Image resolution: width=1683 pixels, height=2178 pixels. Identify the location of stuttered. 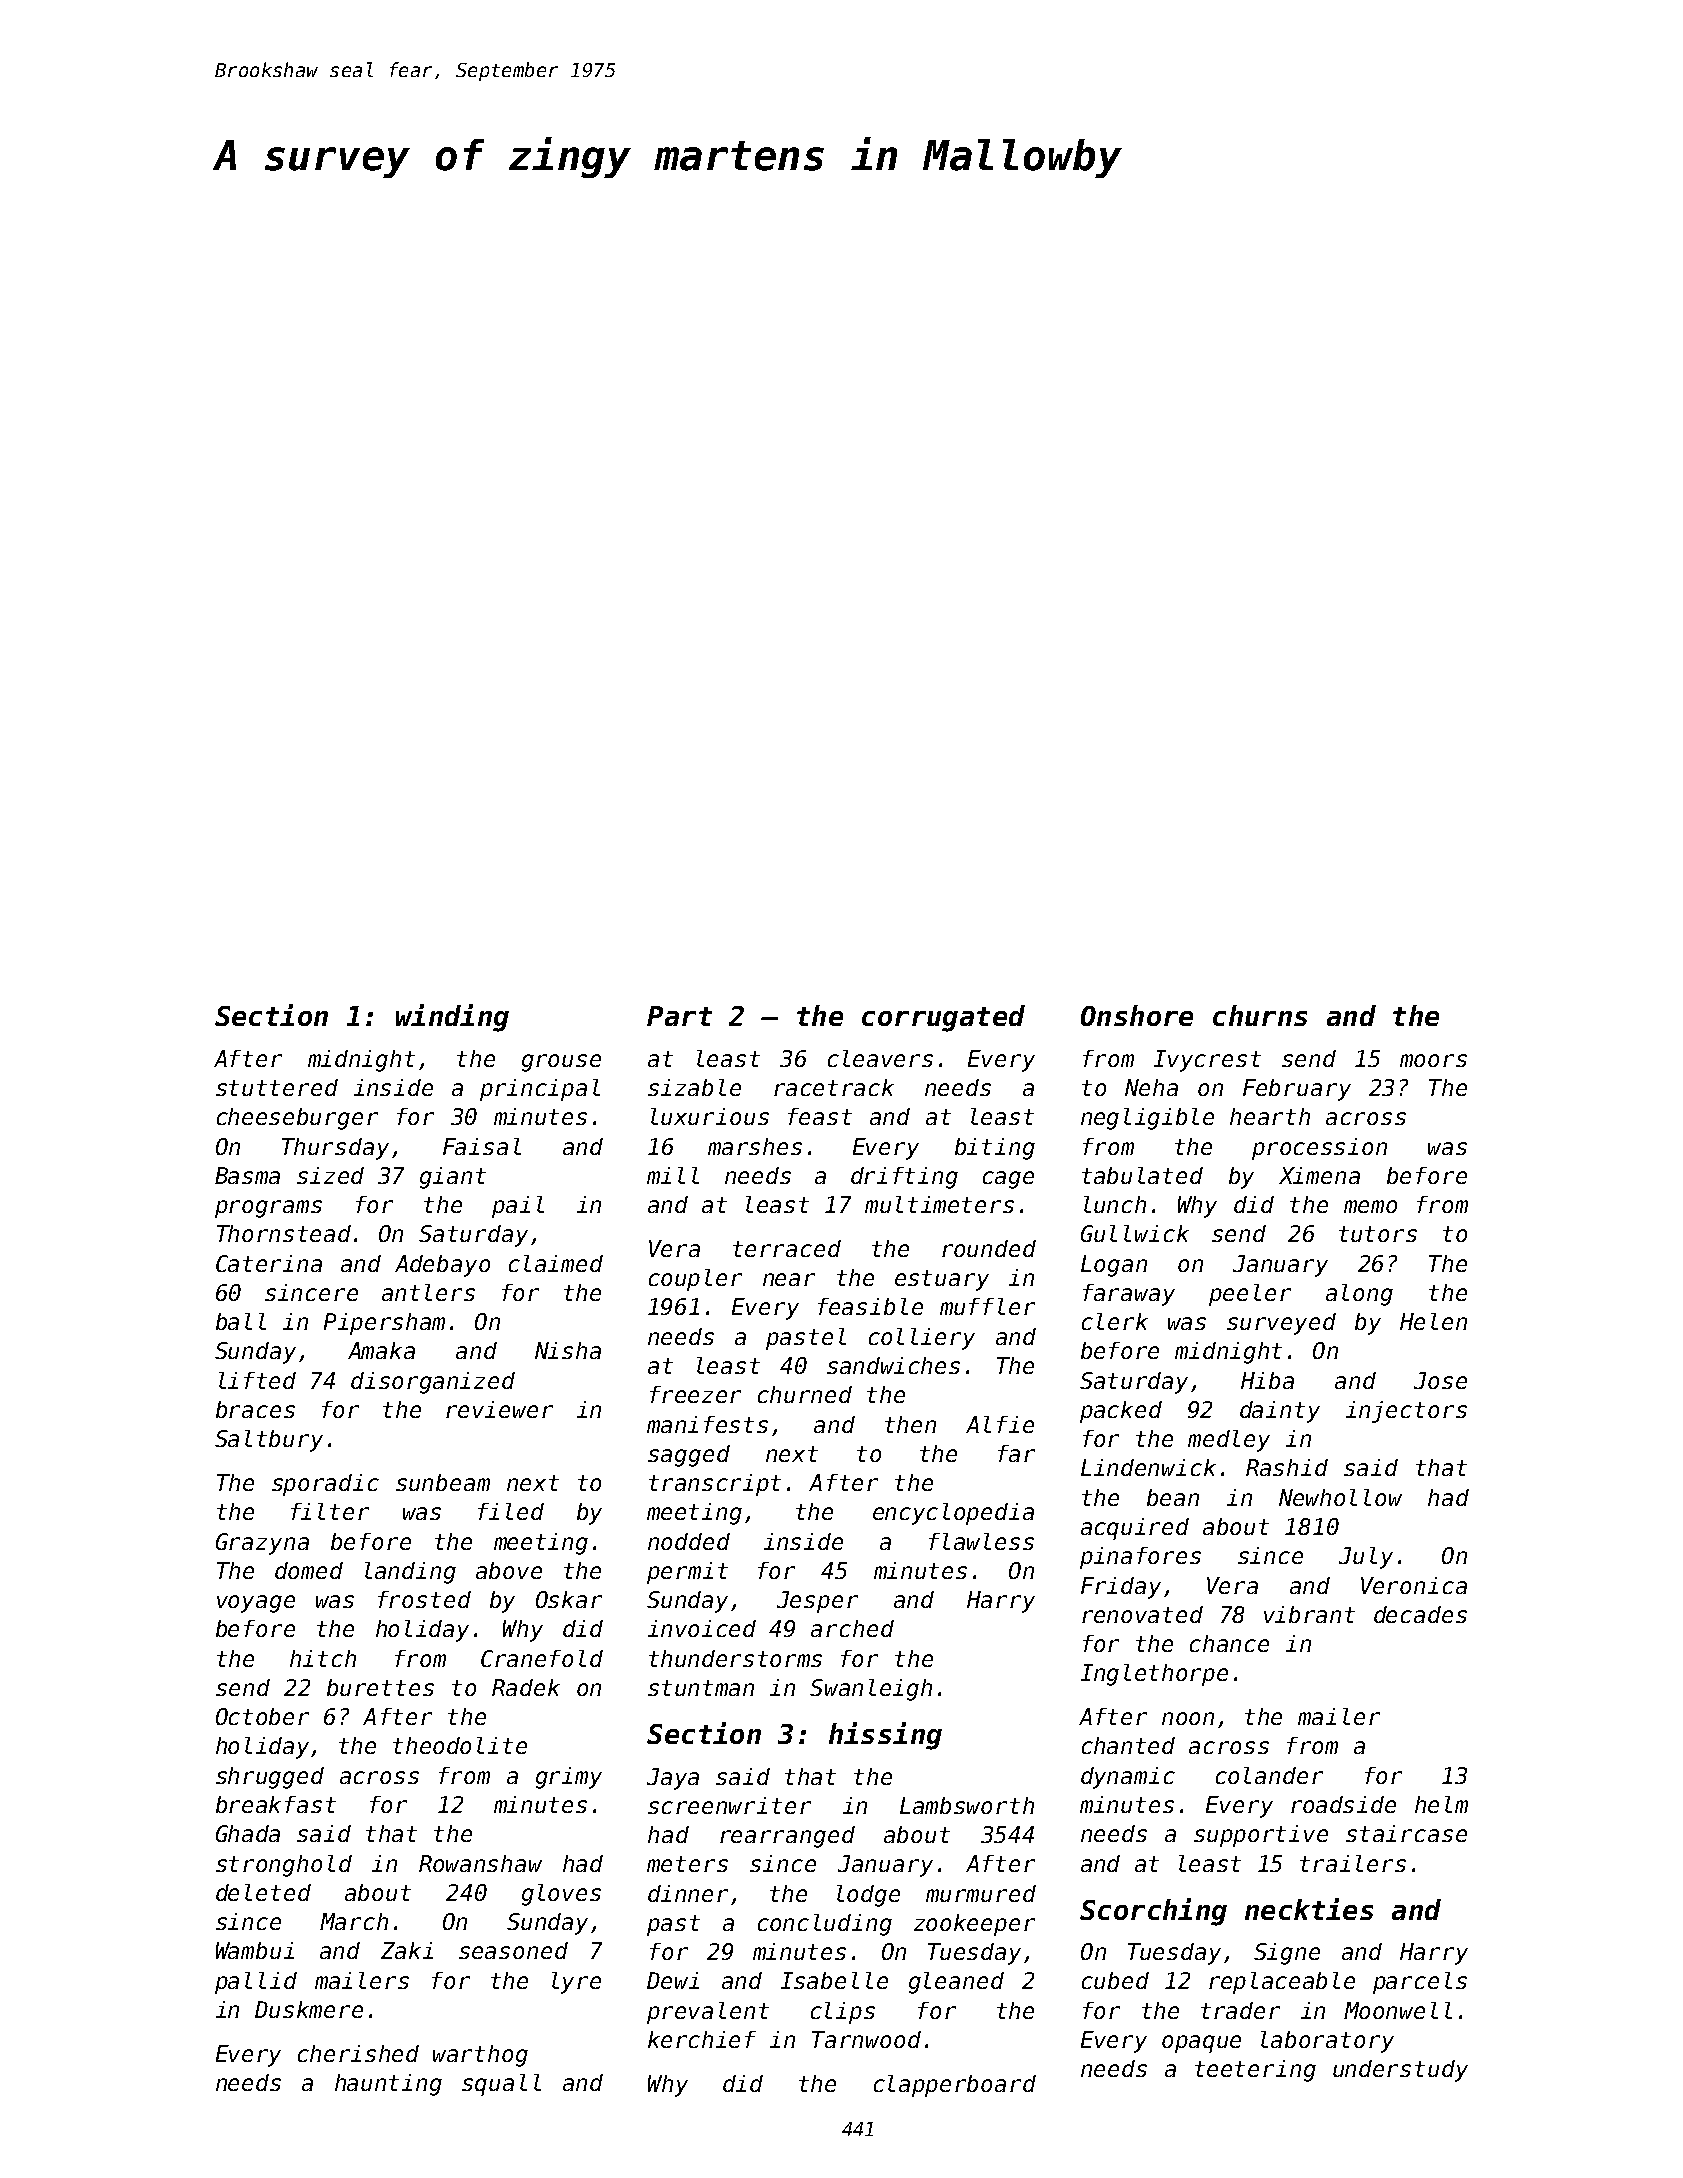
(277, 1087).
